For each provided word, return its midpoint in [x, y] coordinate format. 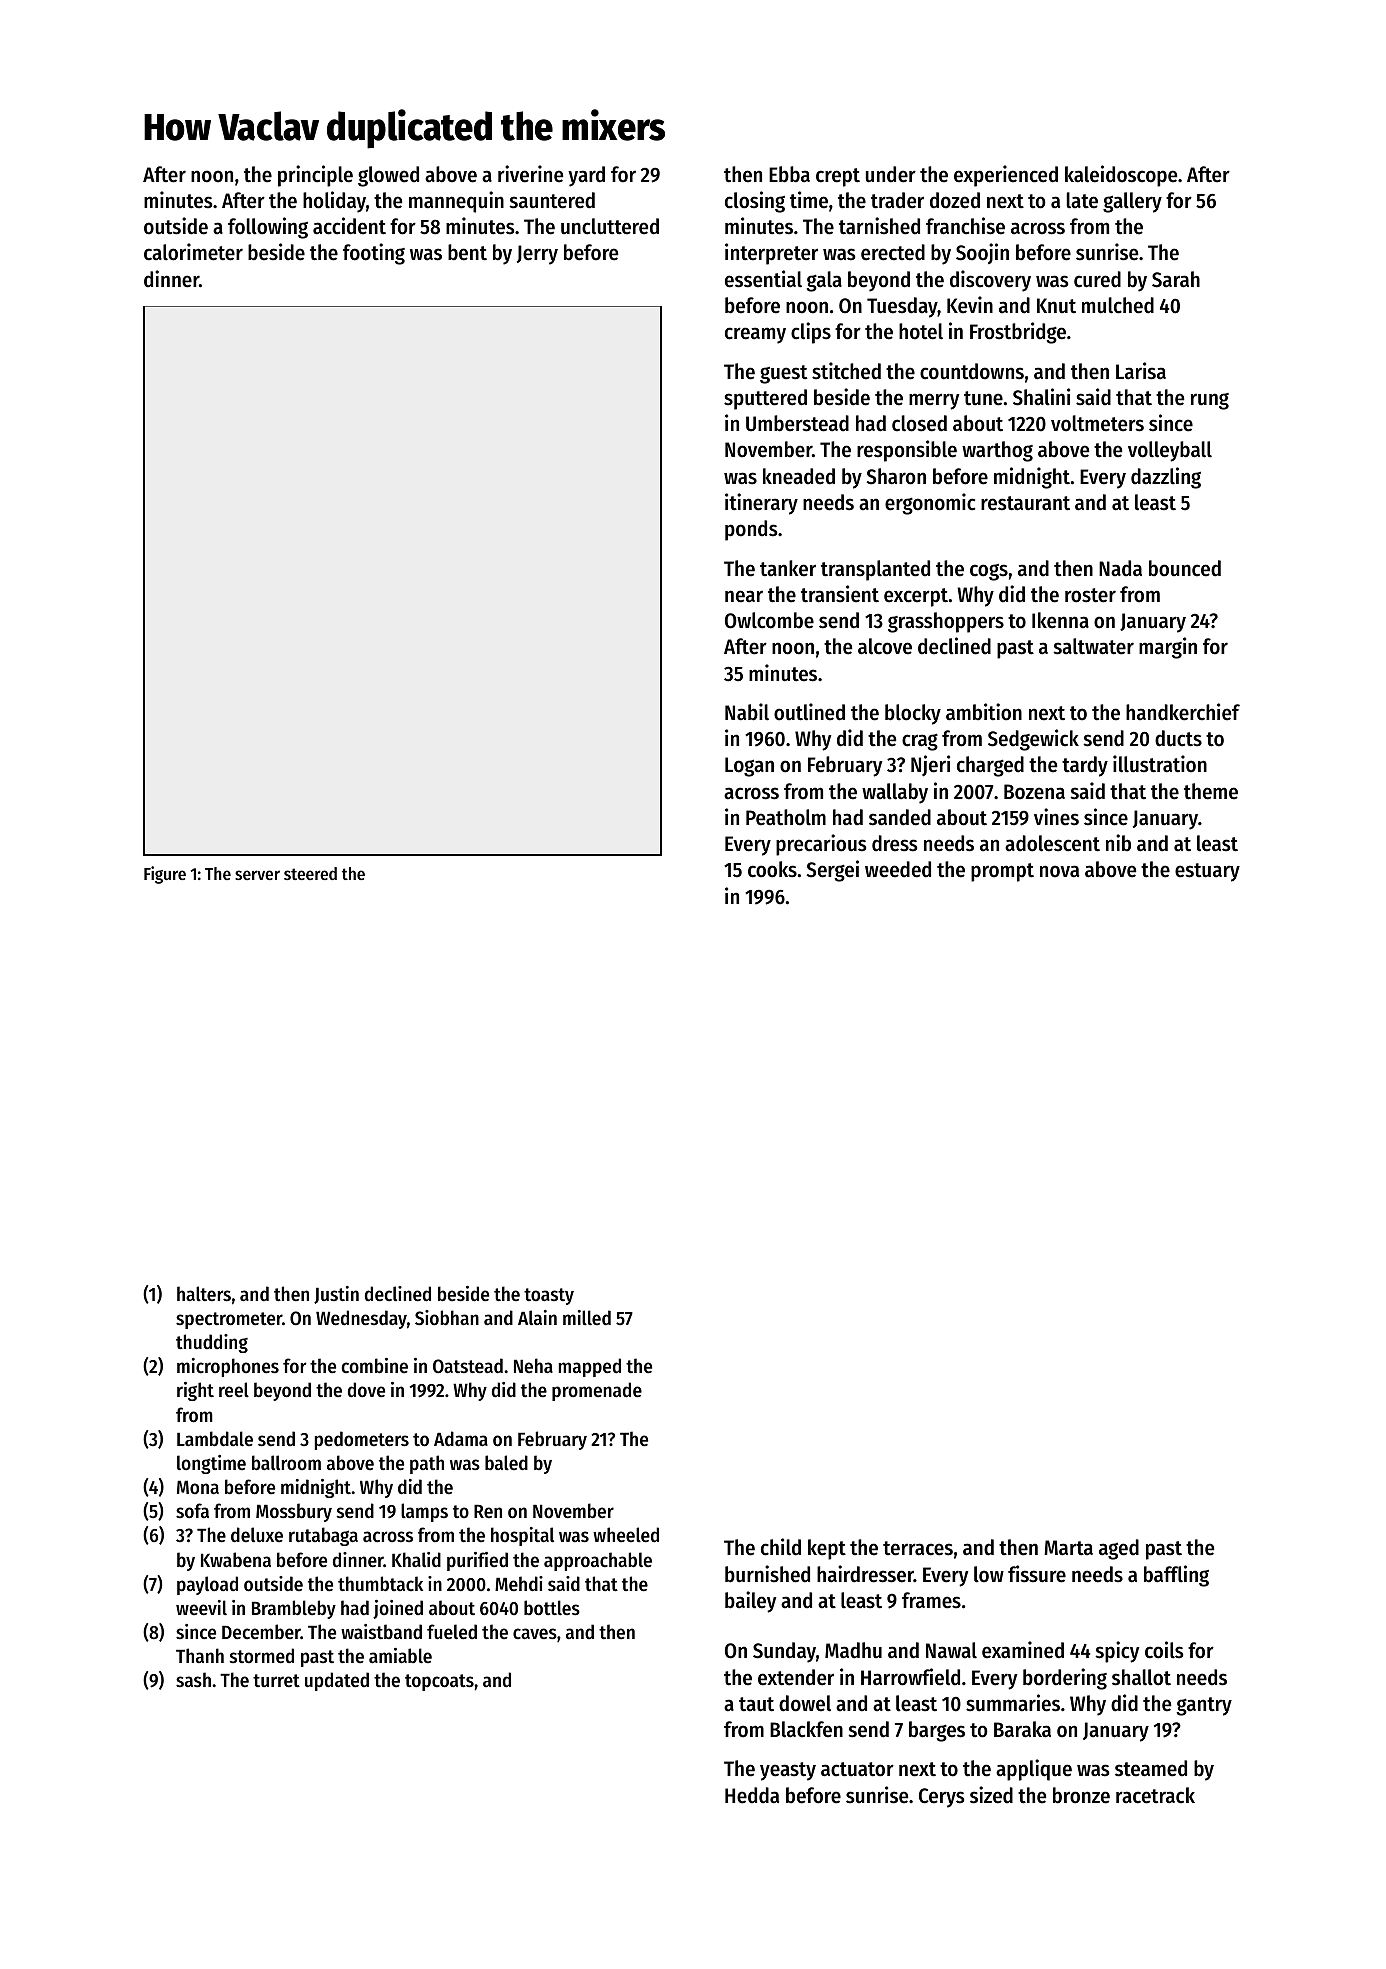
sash [193, 1680]
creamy [755, 335]
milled [587, 1317]
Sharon [896, 476]
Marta [1068, 1548]
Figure [165, 875]
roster [1090, 595]
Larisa [1141, 371]
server [257, 875]
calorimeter [193, 252]
